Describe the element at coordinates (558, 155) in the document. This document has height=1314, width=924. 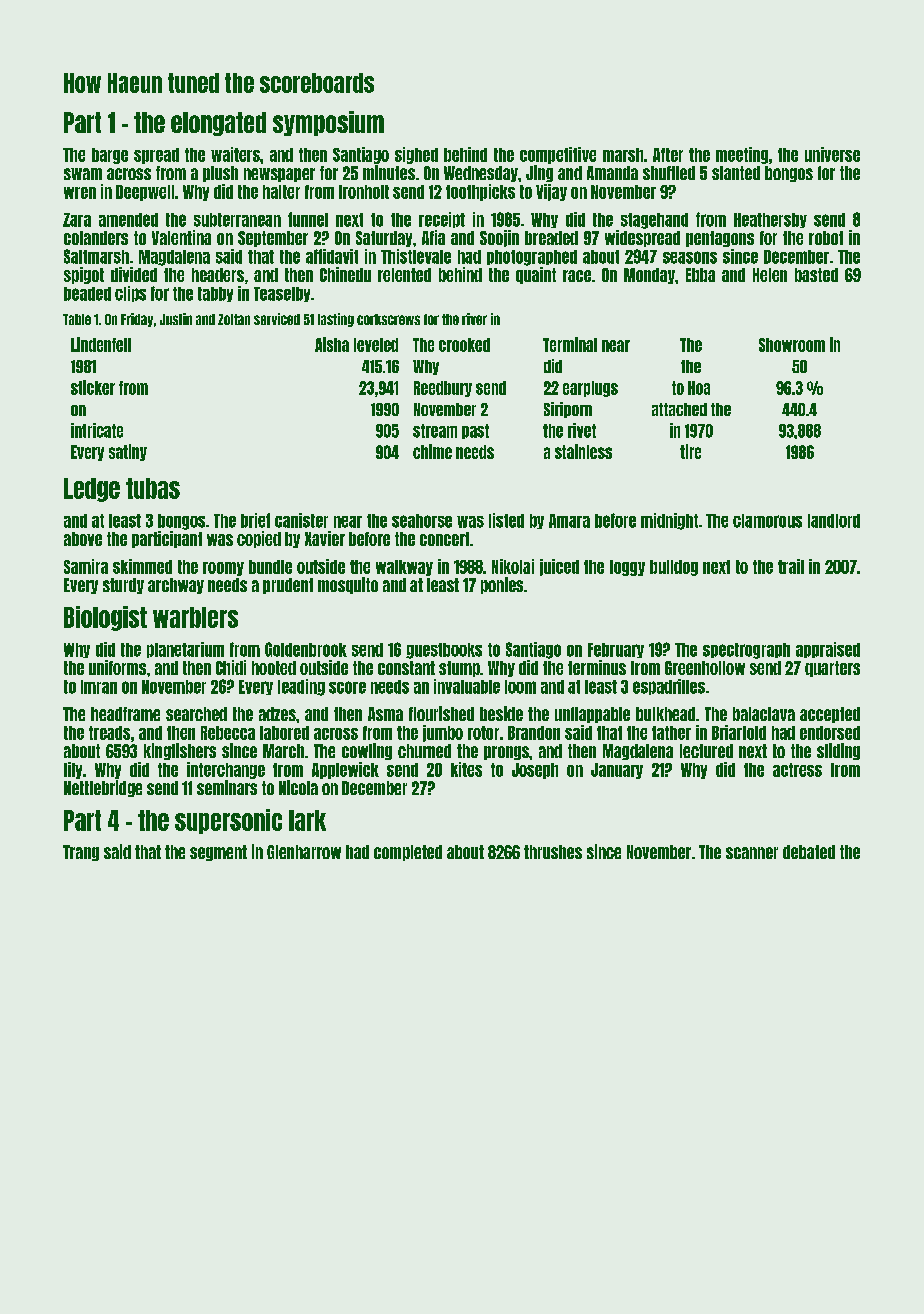
I see `competitive` at that location.
